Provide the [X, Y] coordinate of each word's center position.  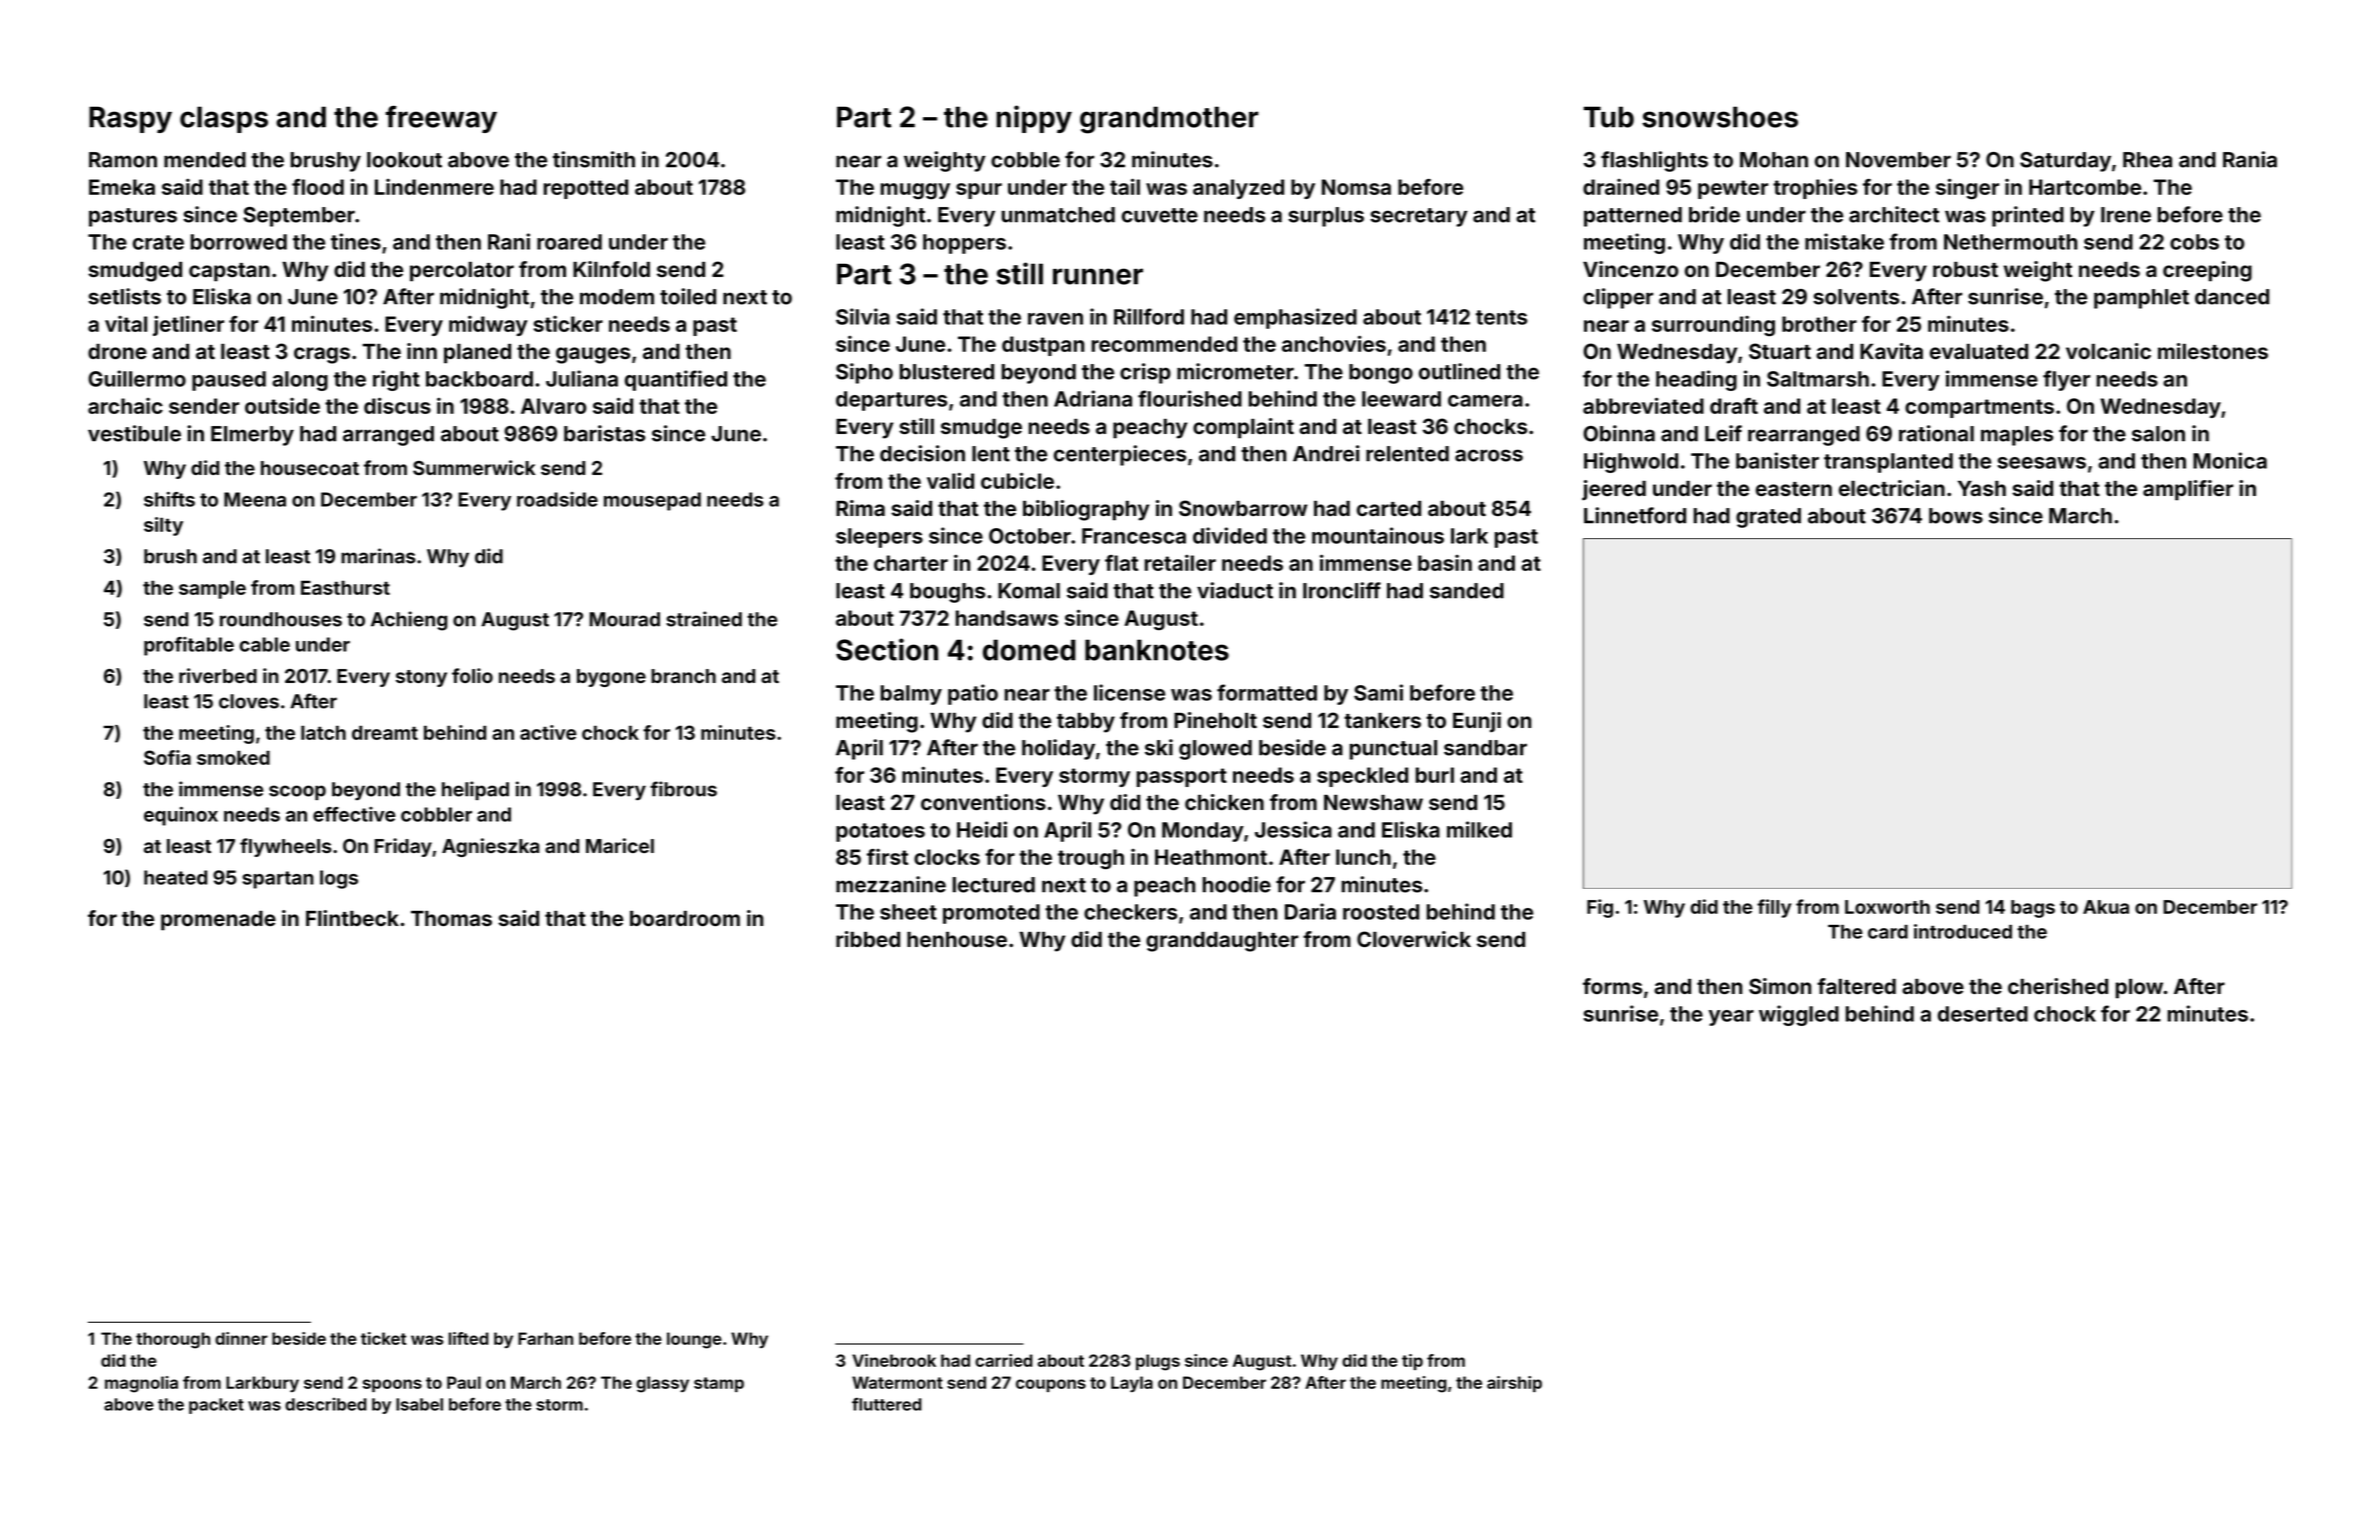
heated [175, 877]
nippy [1034, 119]
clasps [224, 119]
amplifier [2188, 490]
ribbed [868, 939]
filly [1774, 908]
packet [216, 1406]
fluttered [887, 1404]
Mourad [624, 619]
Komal [1029, 591]
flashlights [1654, 161]
